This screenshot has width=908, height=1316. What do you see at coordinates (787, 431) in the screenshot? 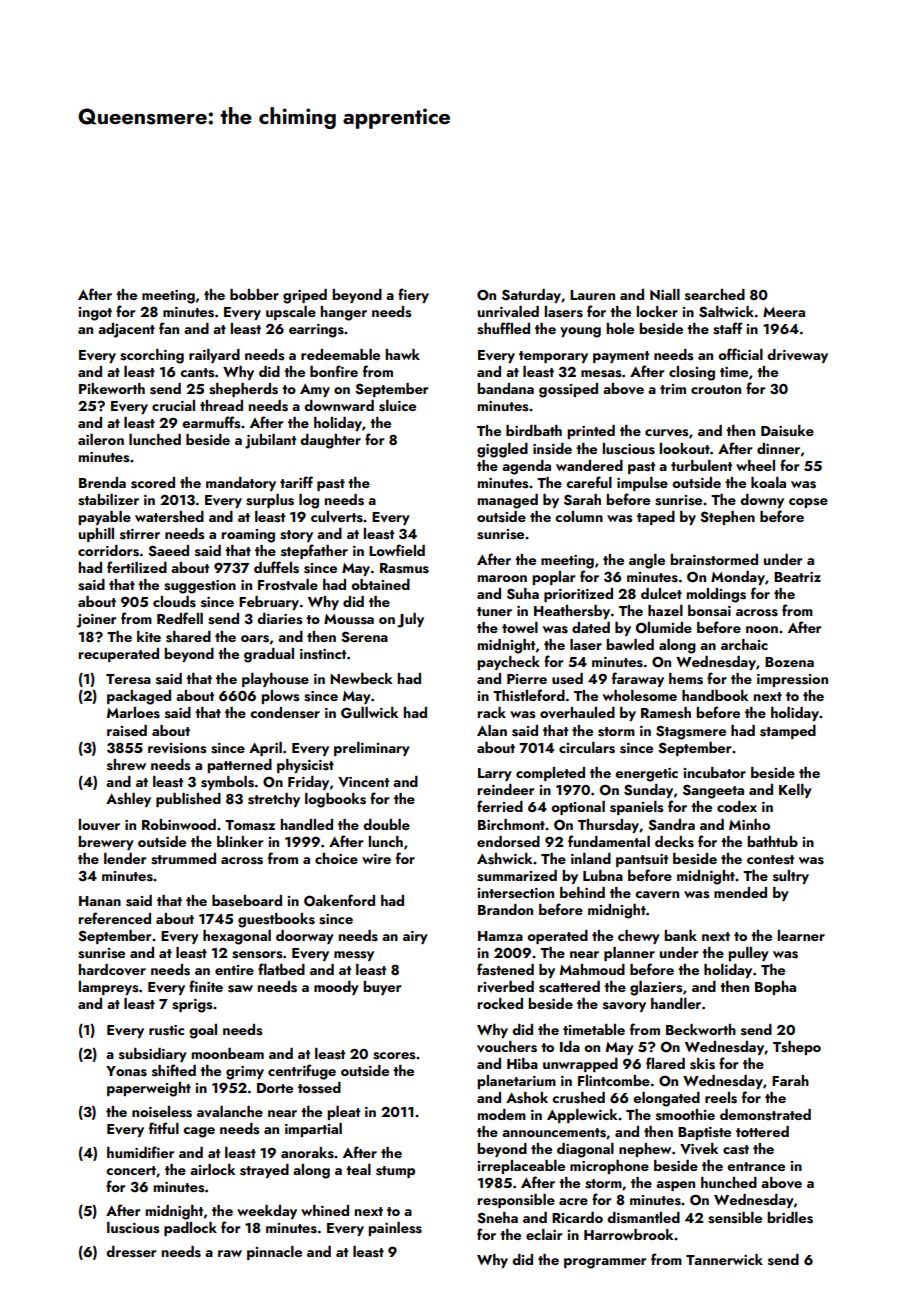
I see `Daisuke` at bounding box center [787, 431].
